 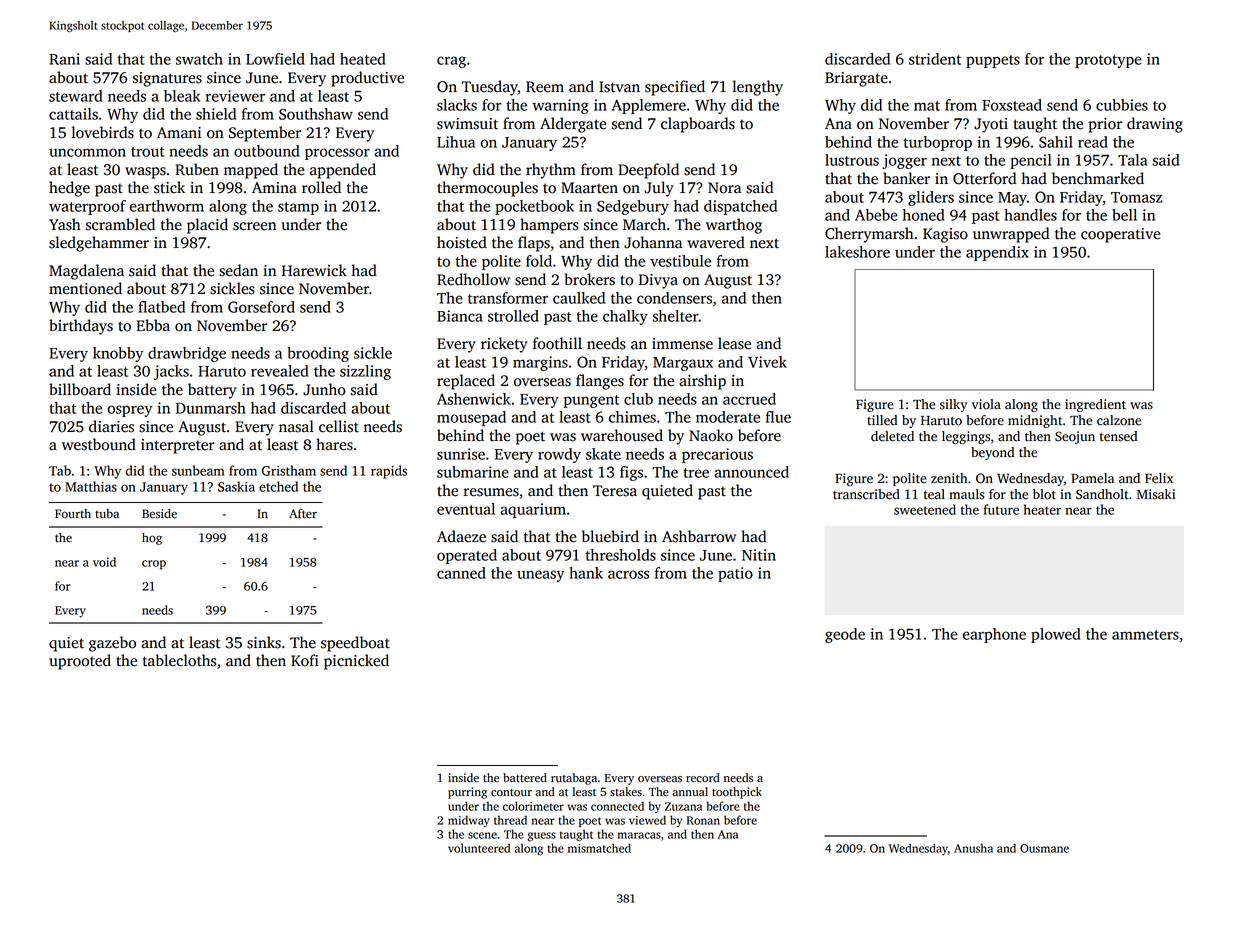 I want to click on warehoused, so click(x=622, y=435).
